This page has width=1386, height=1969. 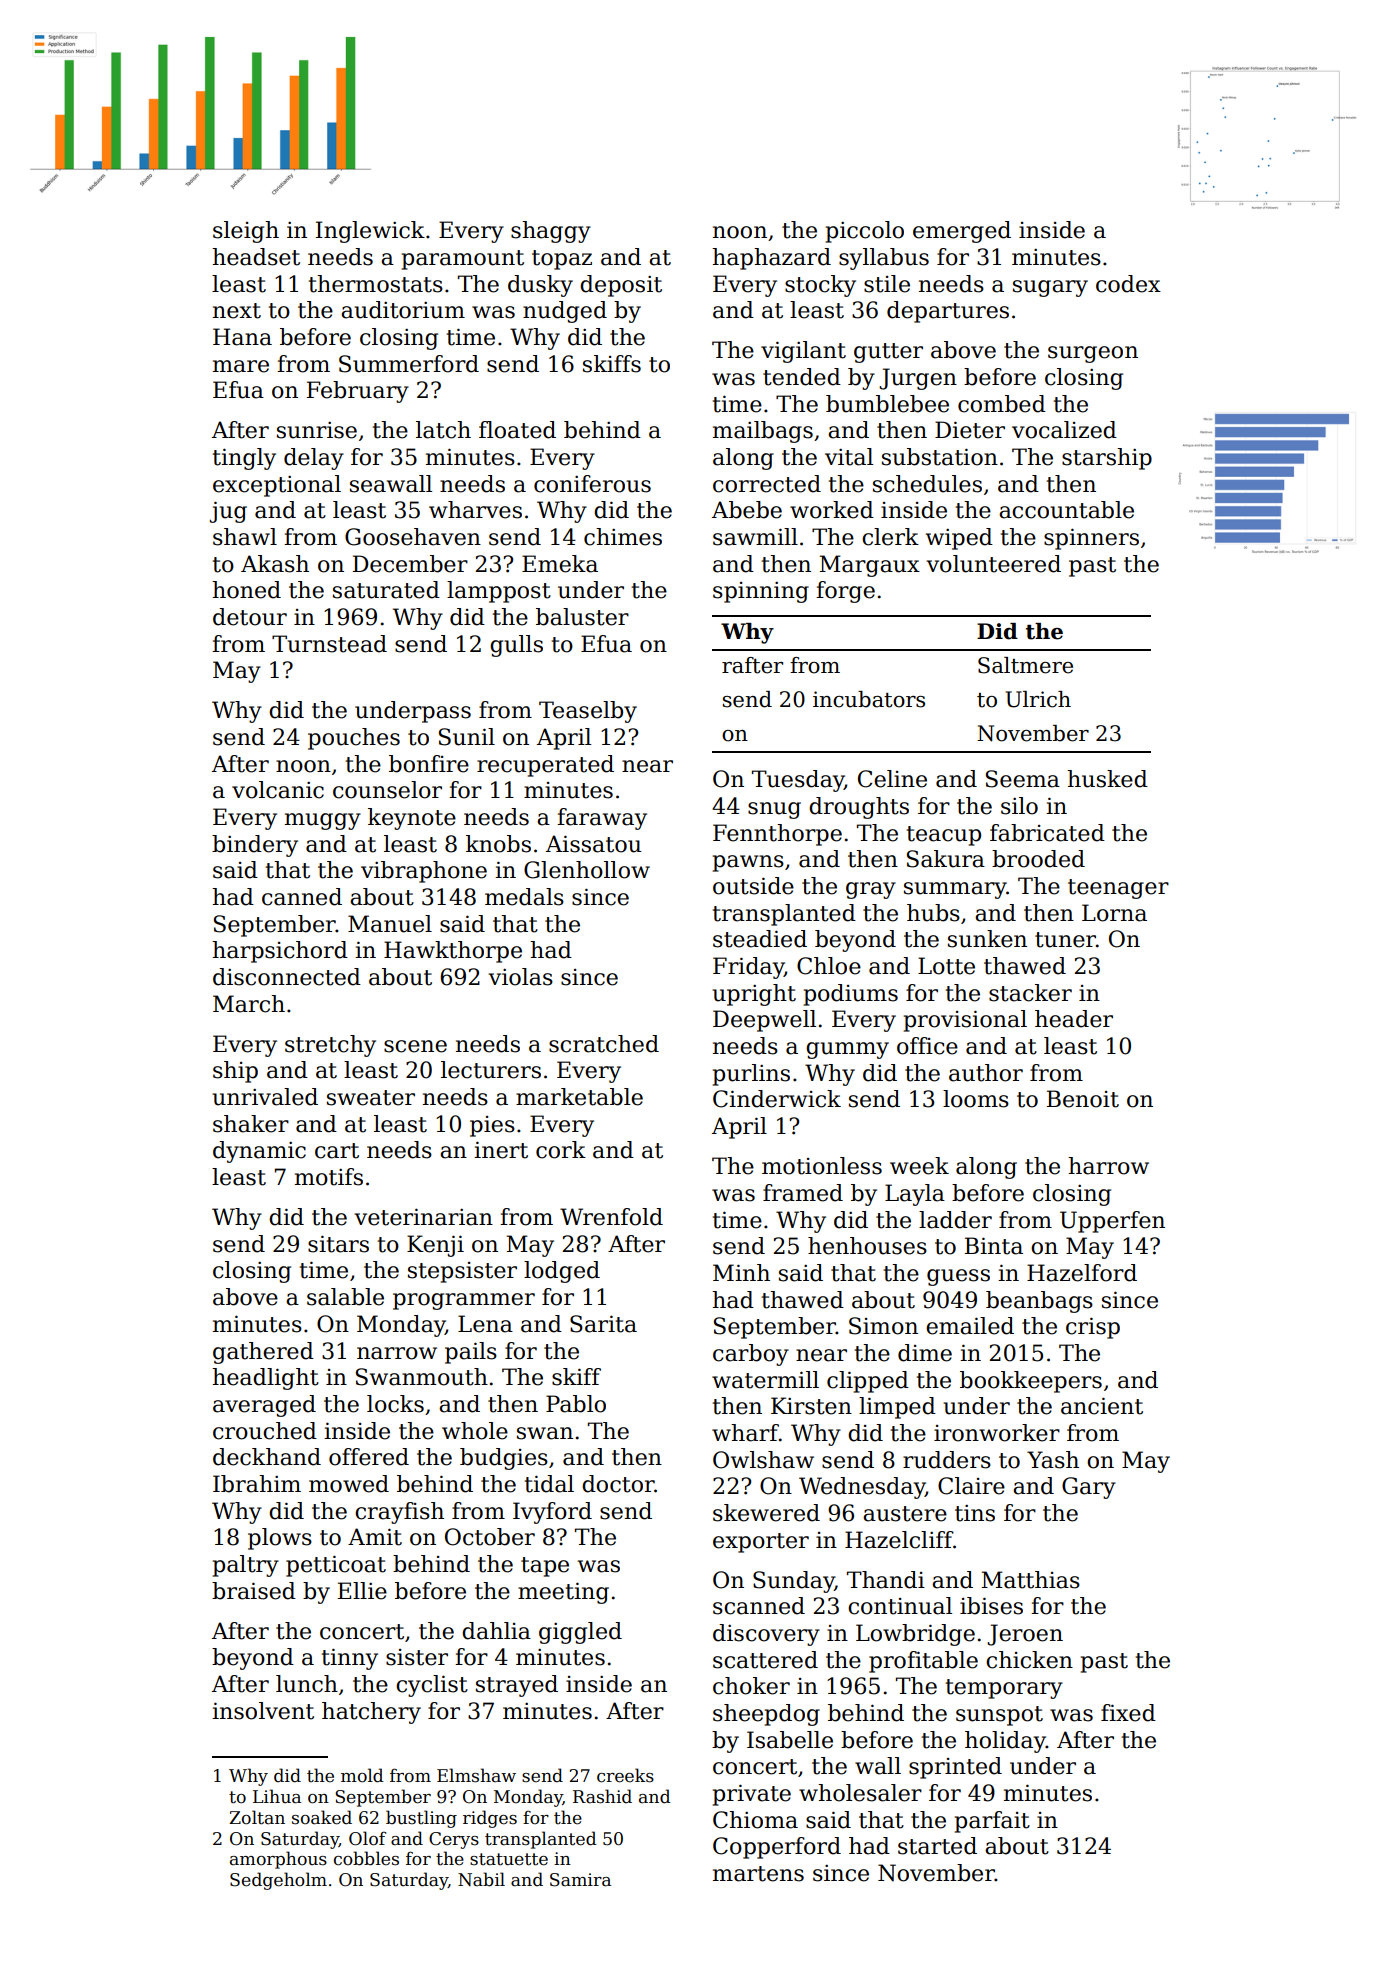 I want to click on incubators, so click(x=869, y=699).
